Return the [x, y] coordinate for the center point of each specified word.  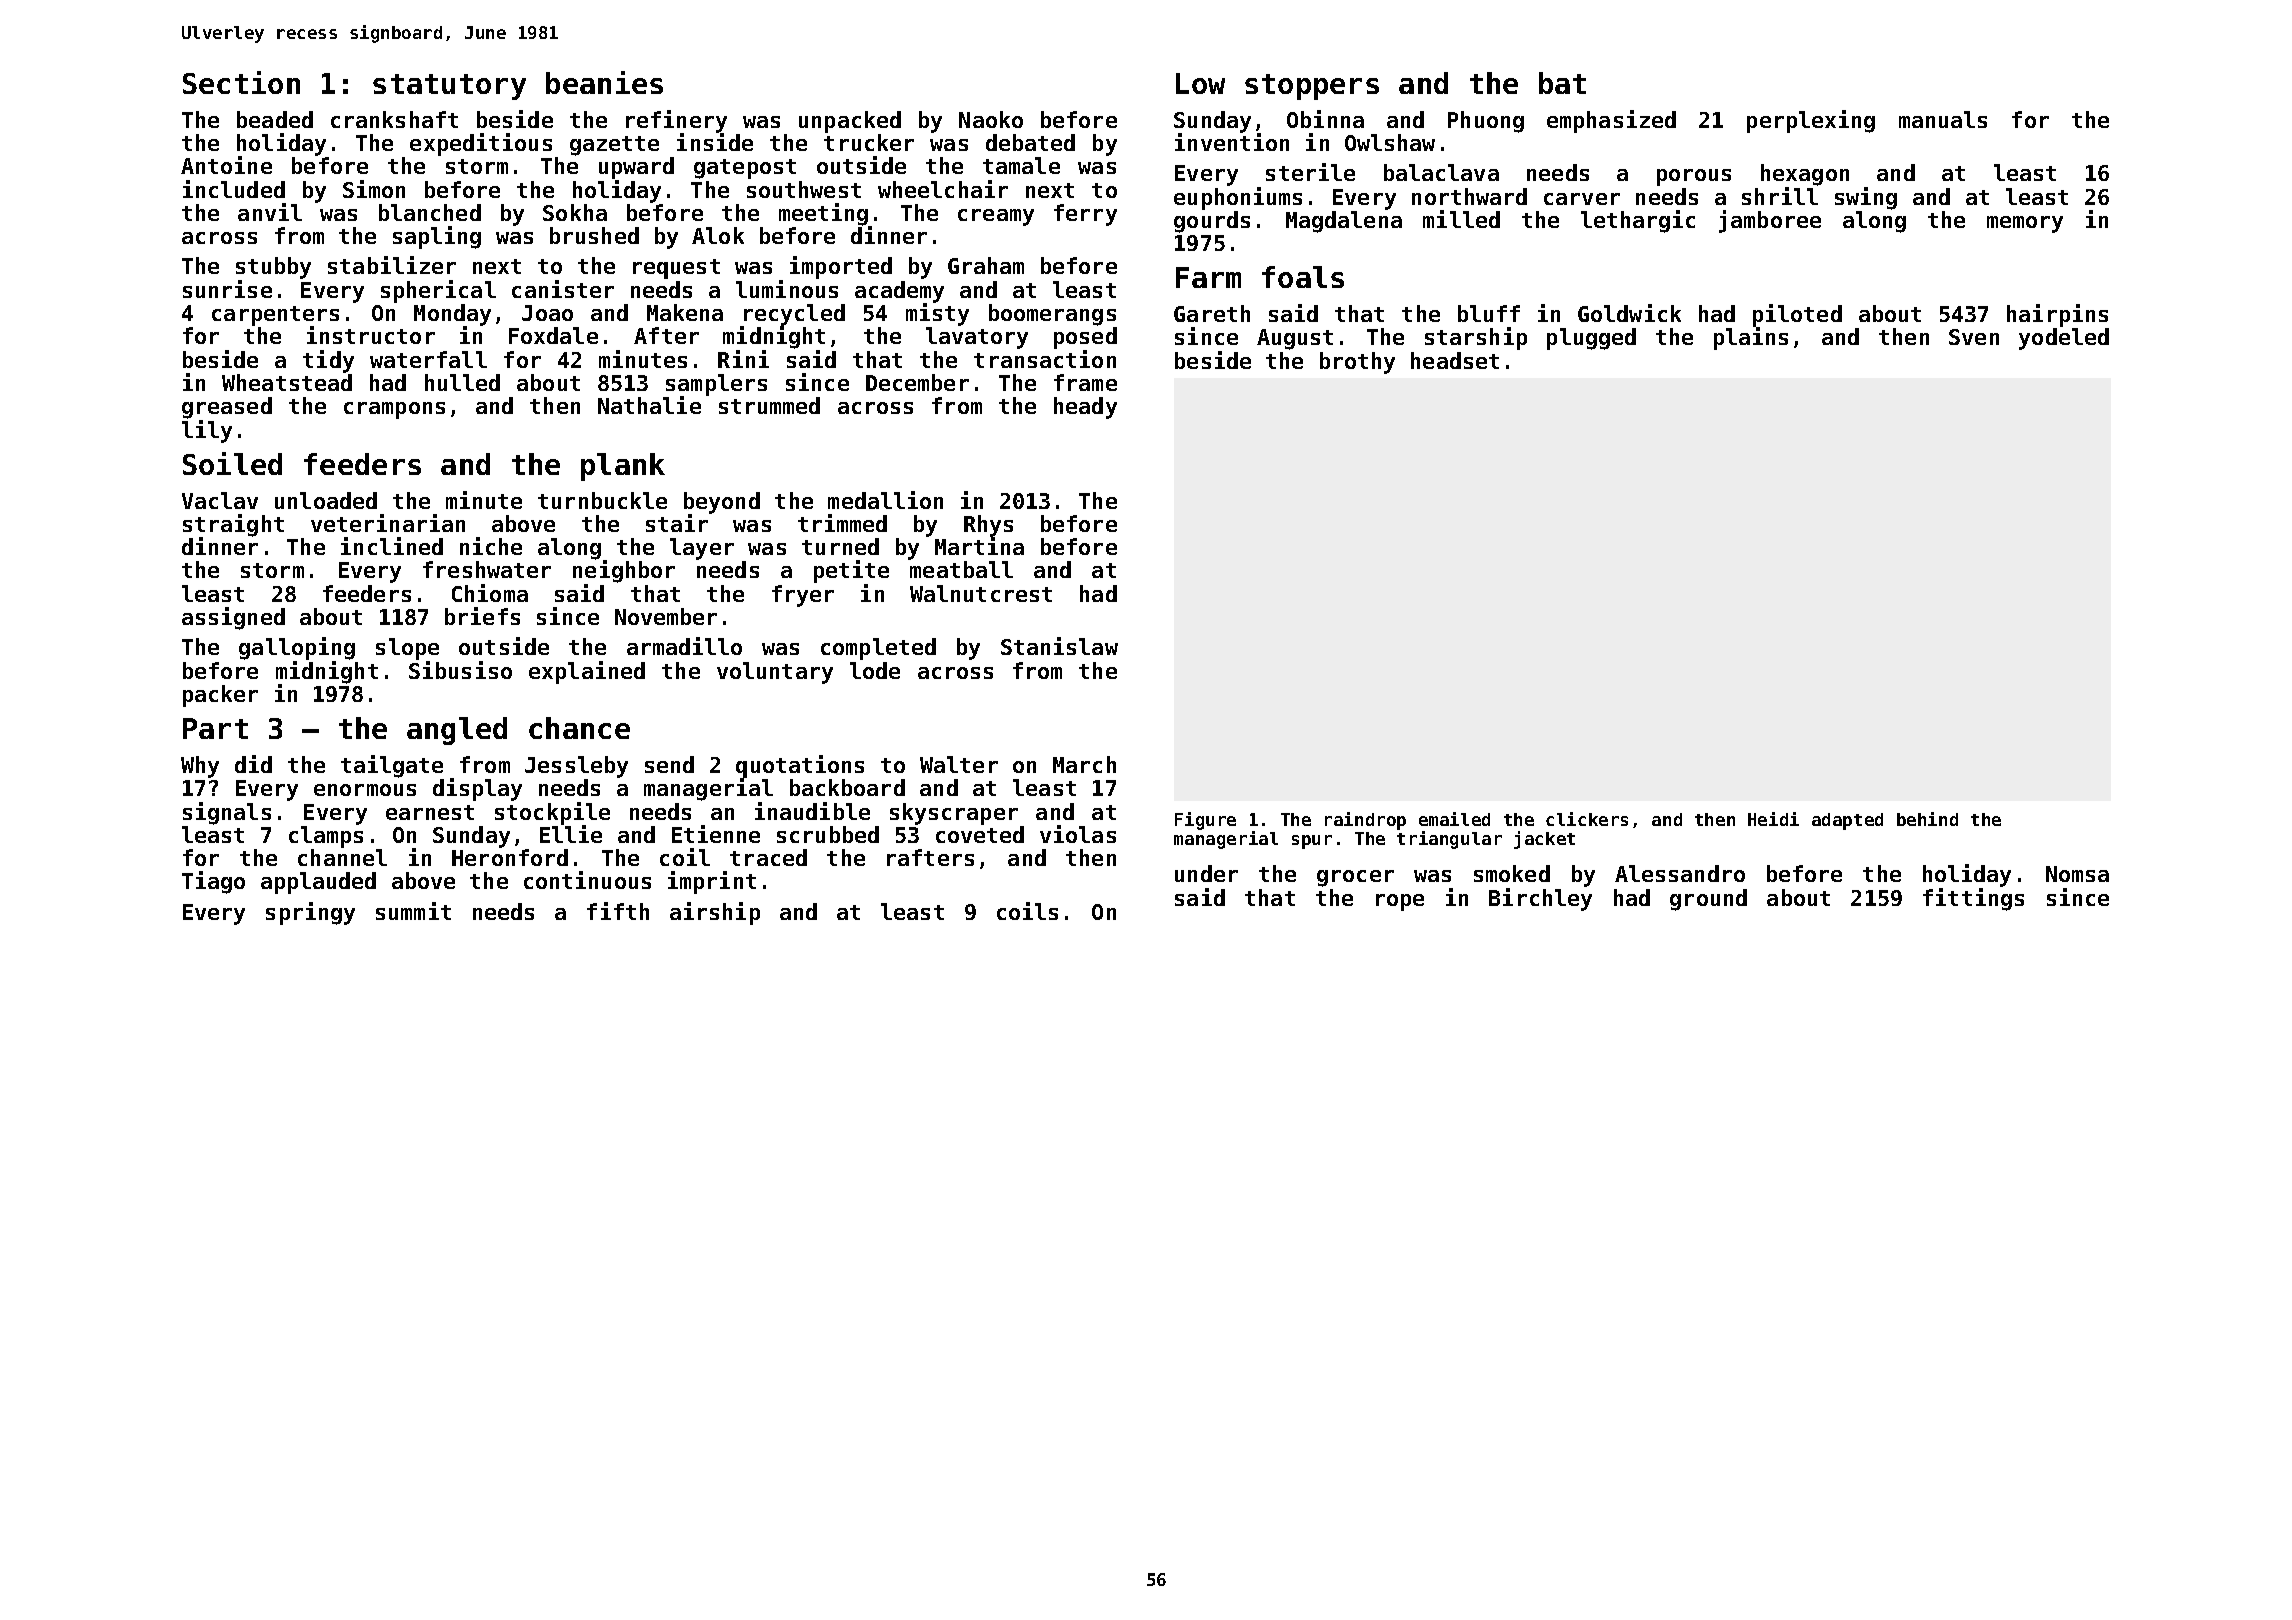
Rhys [988, 526]
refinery [676, 121]
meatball [961, 569]
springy [310, 913]
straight [233, 525]
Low [1200, 83]
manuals [1943, 119]
